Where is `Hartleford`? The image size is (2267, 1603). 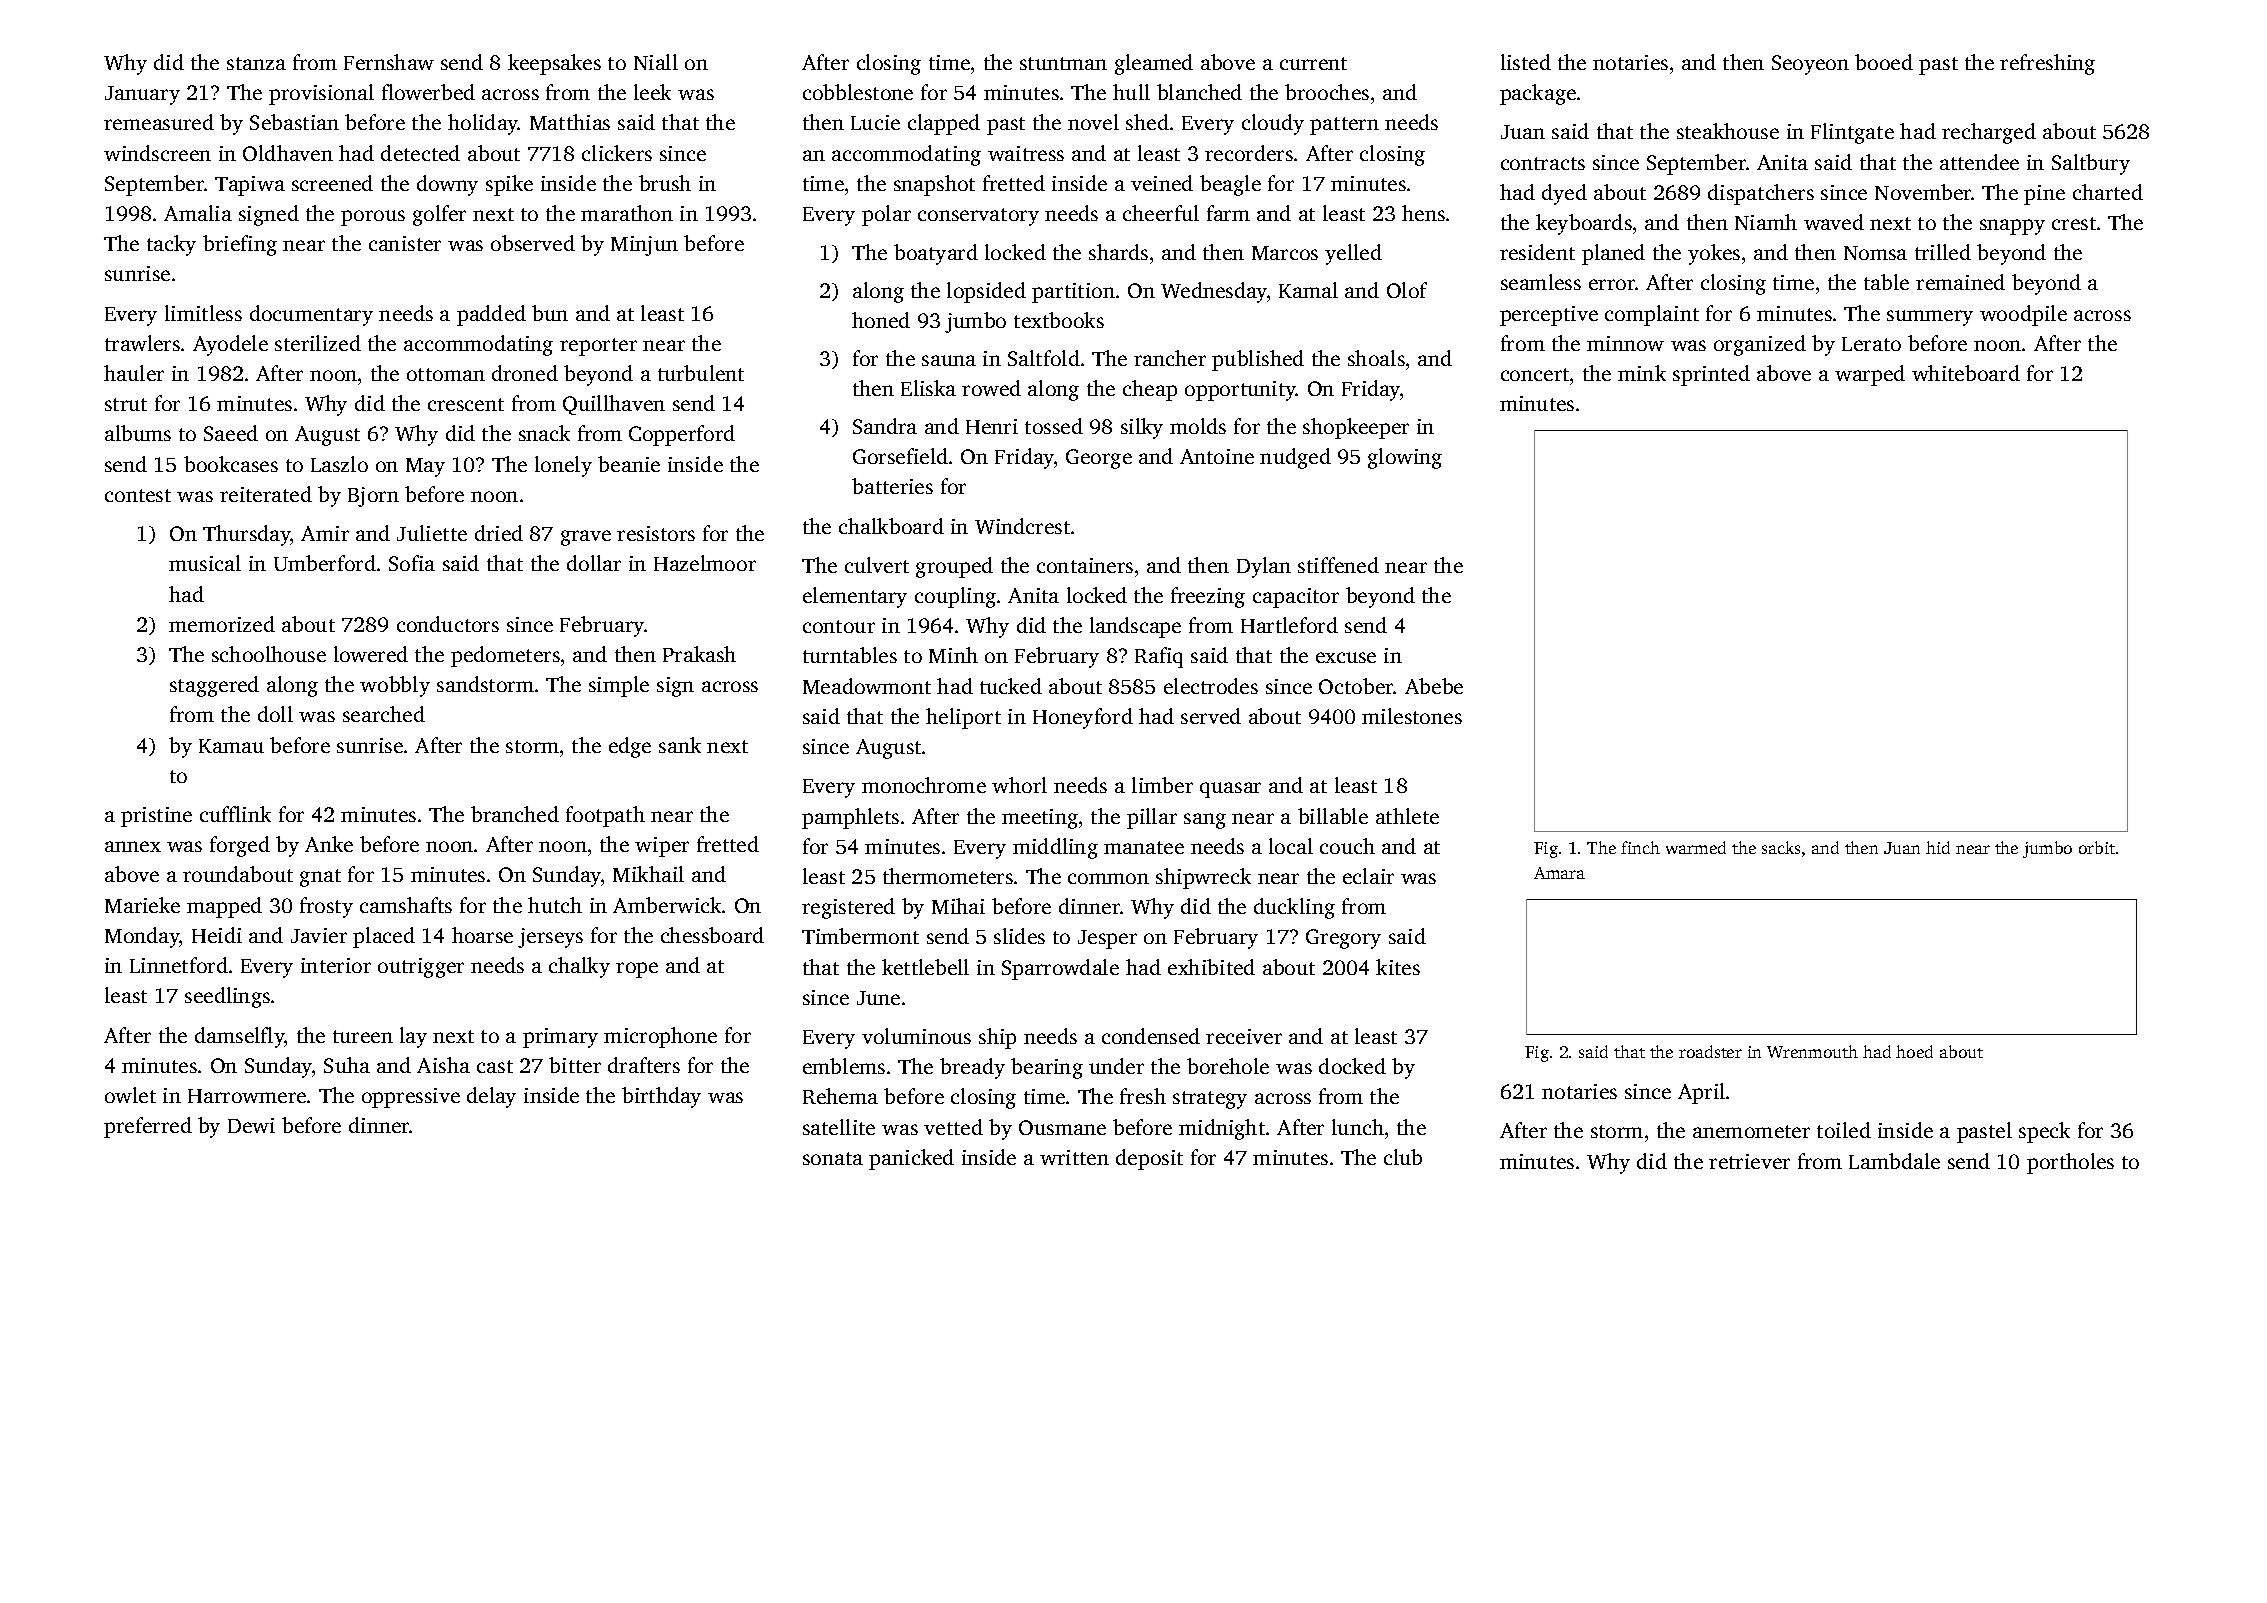 Hartleford is located at coordinates (1289, 625).
